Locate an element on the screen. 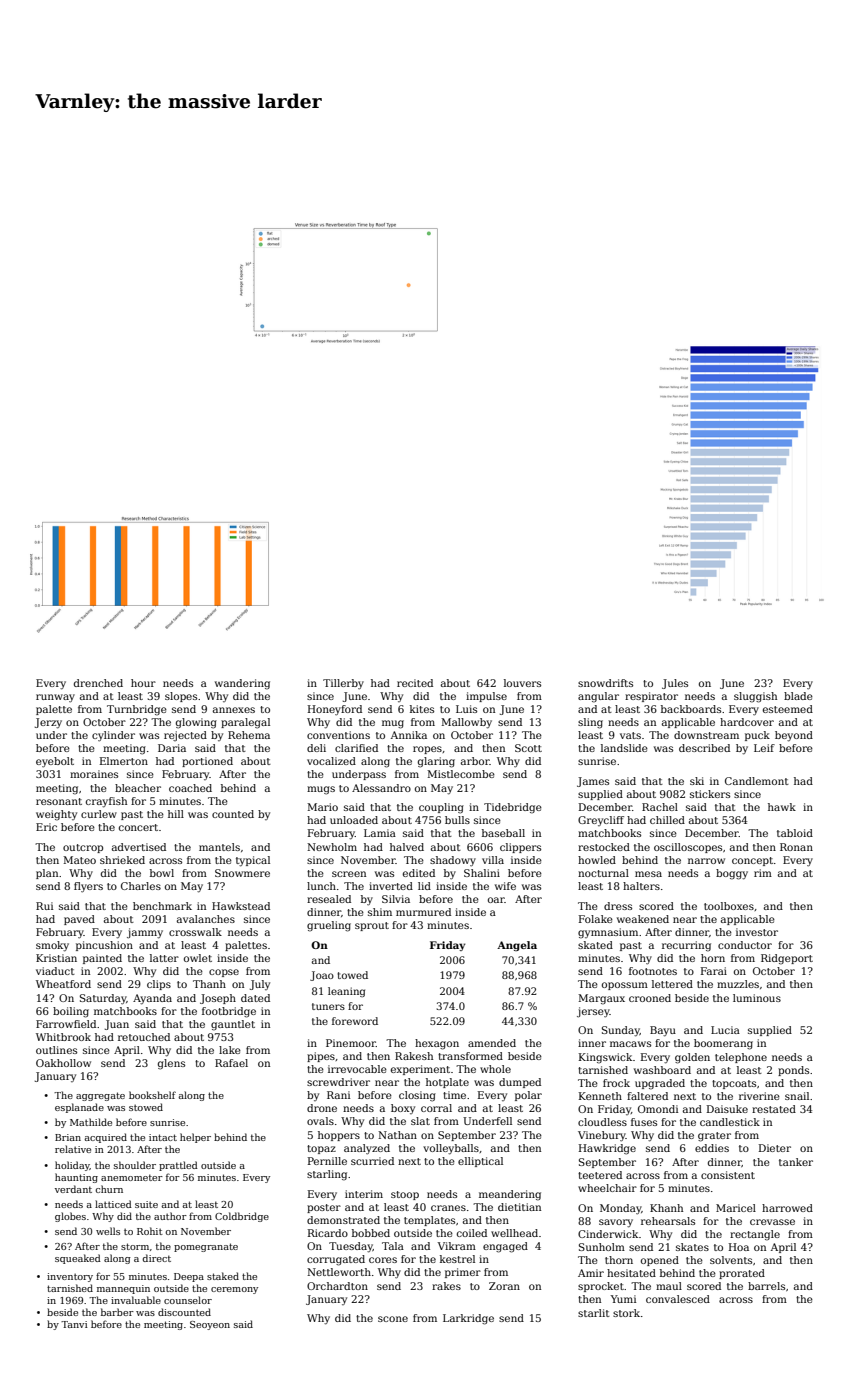 Image resolution: width=849 pixels, height=1400 pixels. stickers is located at coordinates (710, 794).
